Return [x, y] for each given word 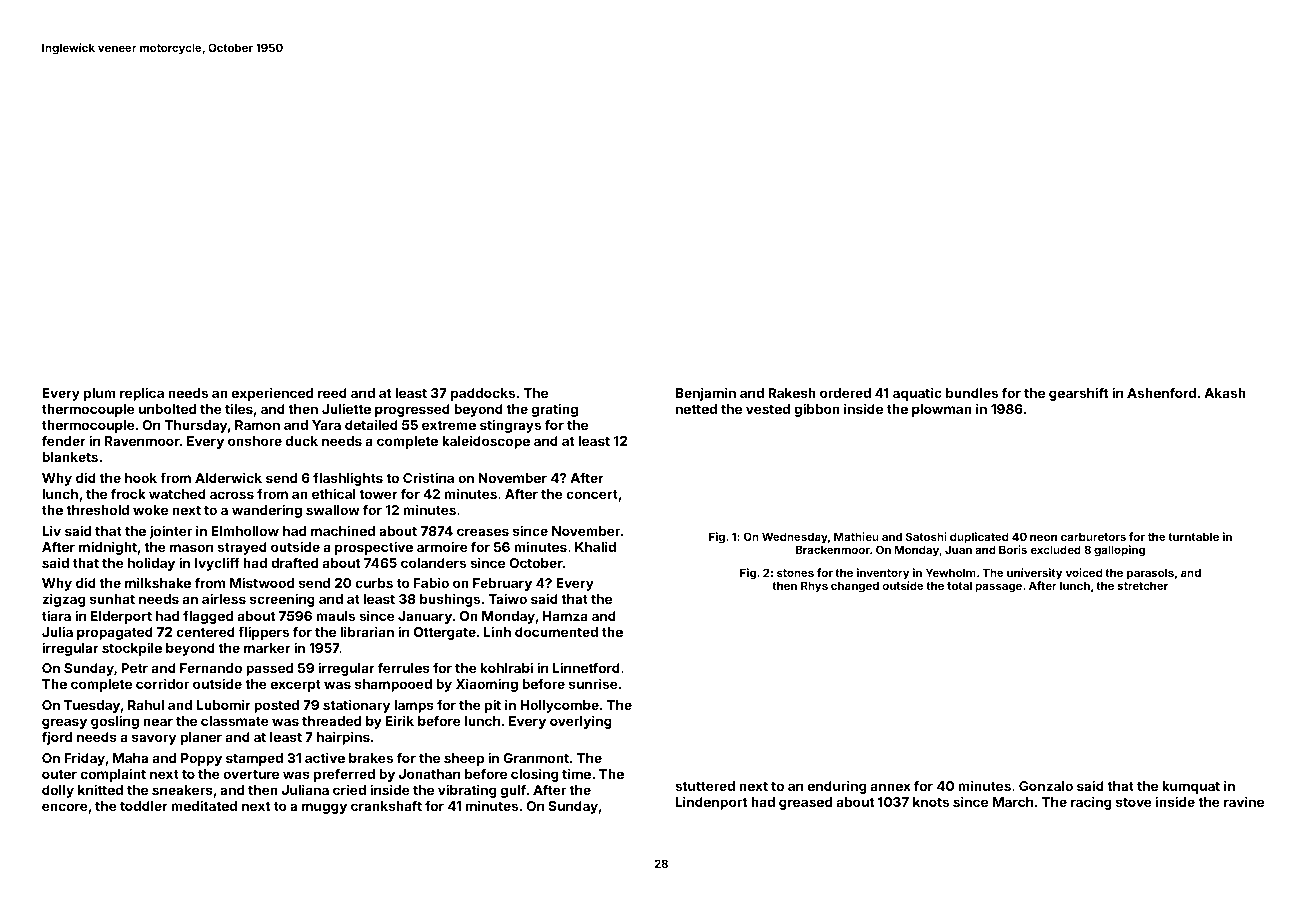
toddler [144, 806]
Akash [1225, 393]
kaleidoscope [486, 442]
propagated [115, 633]
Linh [497, 631]
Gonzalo [1046, 786]
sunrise [593, 683]
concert [592, 494]
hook [141, 478]
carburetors [1093, 536]
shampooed [393, 685]
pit [493, 706]
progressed [412, 410]
